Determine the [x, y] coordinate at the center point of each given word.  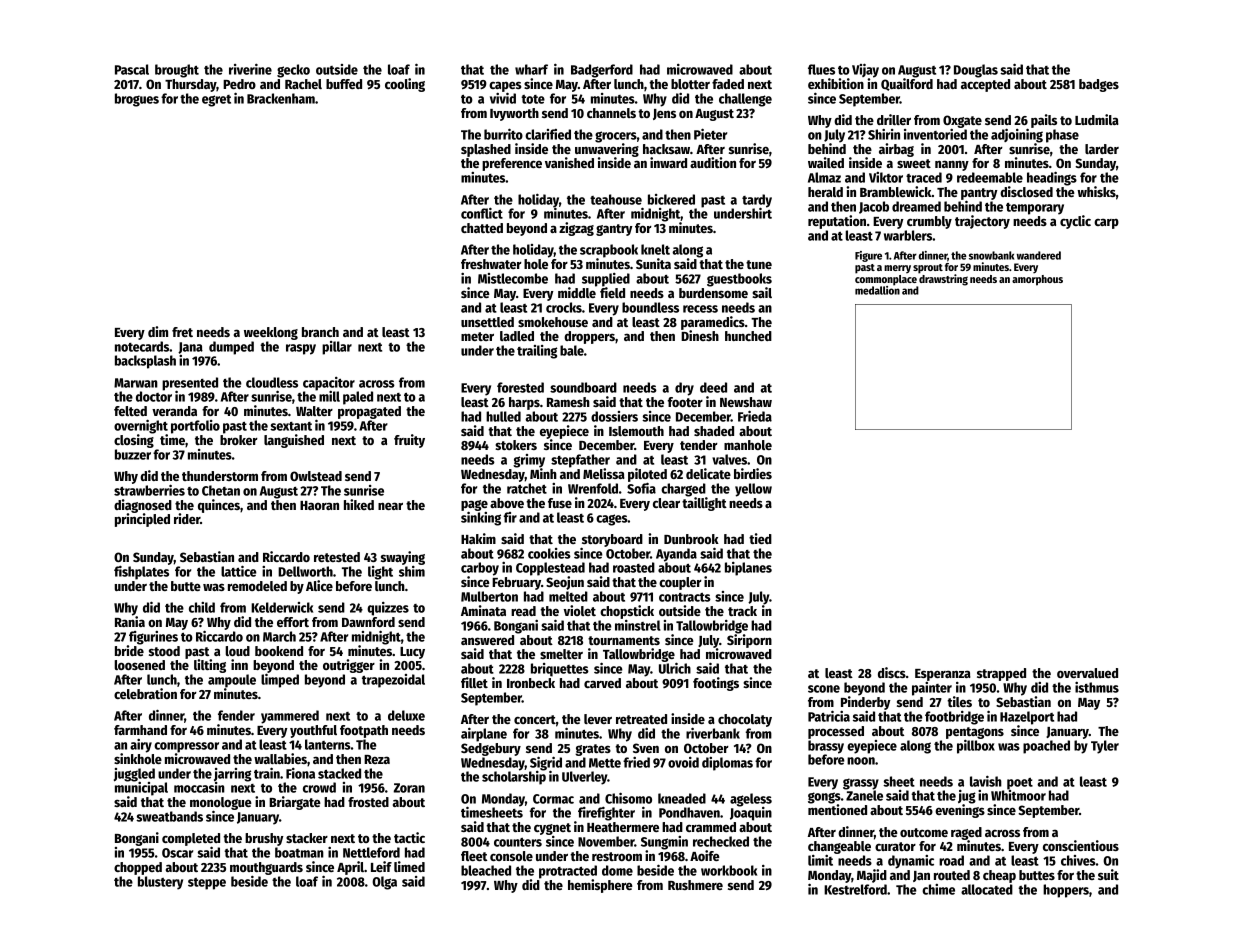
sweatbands [169, 816]
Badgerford [602, 71]
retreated [641, 719]
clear [666, 503]
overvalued [1087, 673]
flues [821, 69]
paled [358, 398]
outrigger [349, 666]
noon [861, 761]
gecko [293, 71]
